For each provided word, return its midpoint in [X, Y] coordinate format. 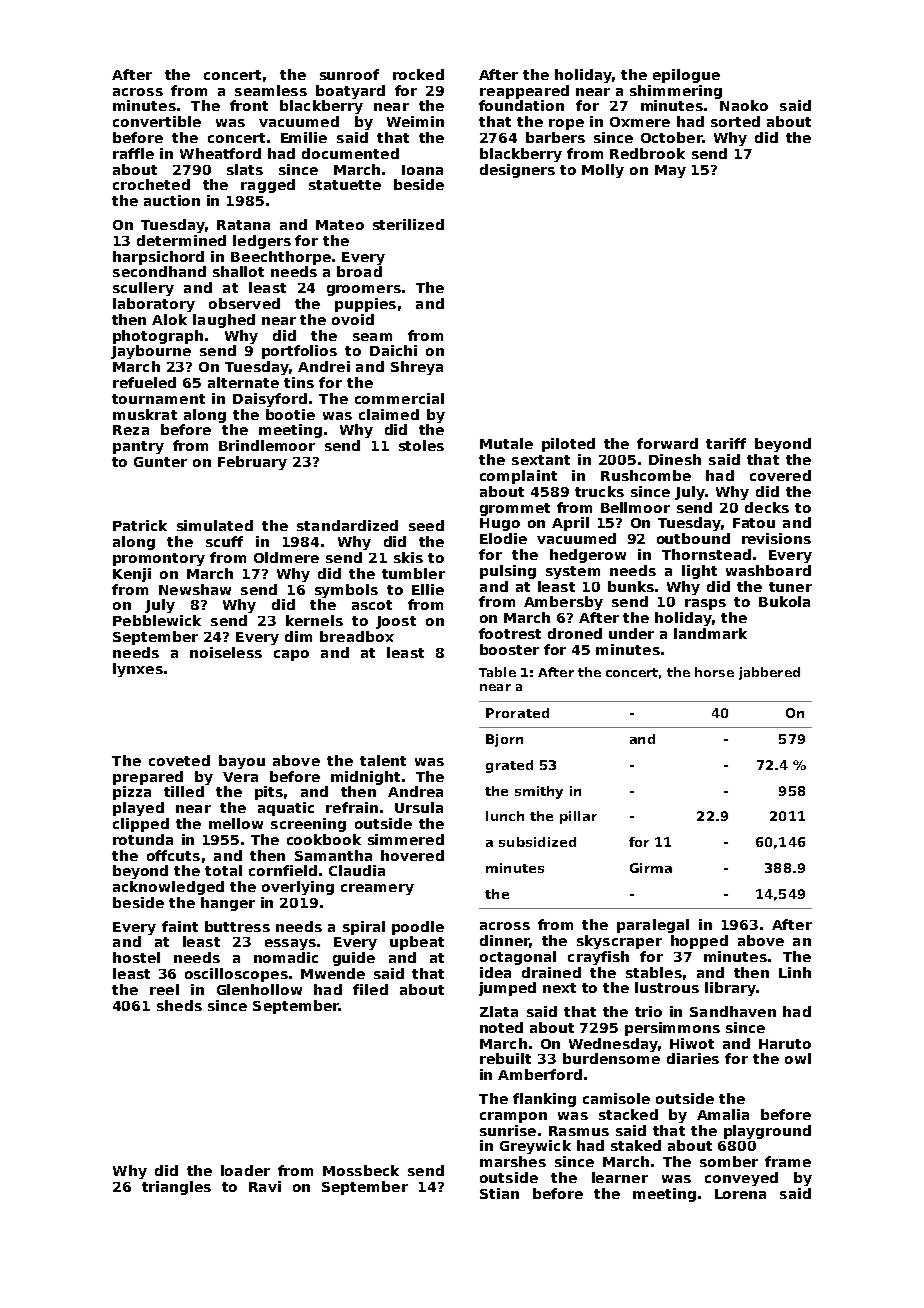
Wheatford [220, 153]
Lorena [740, 1194]
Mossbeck [361, 1170]
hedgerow [588, 556]
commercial [399, 398]
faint [180, 926]
